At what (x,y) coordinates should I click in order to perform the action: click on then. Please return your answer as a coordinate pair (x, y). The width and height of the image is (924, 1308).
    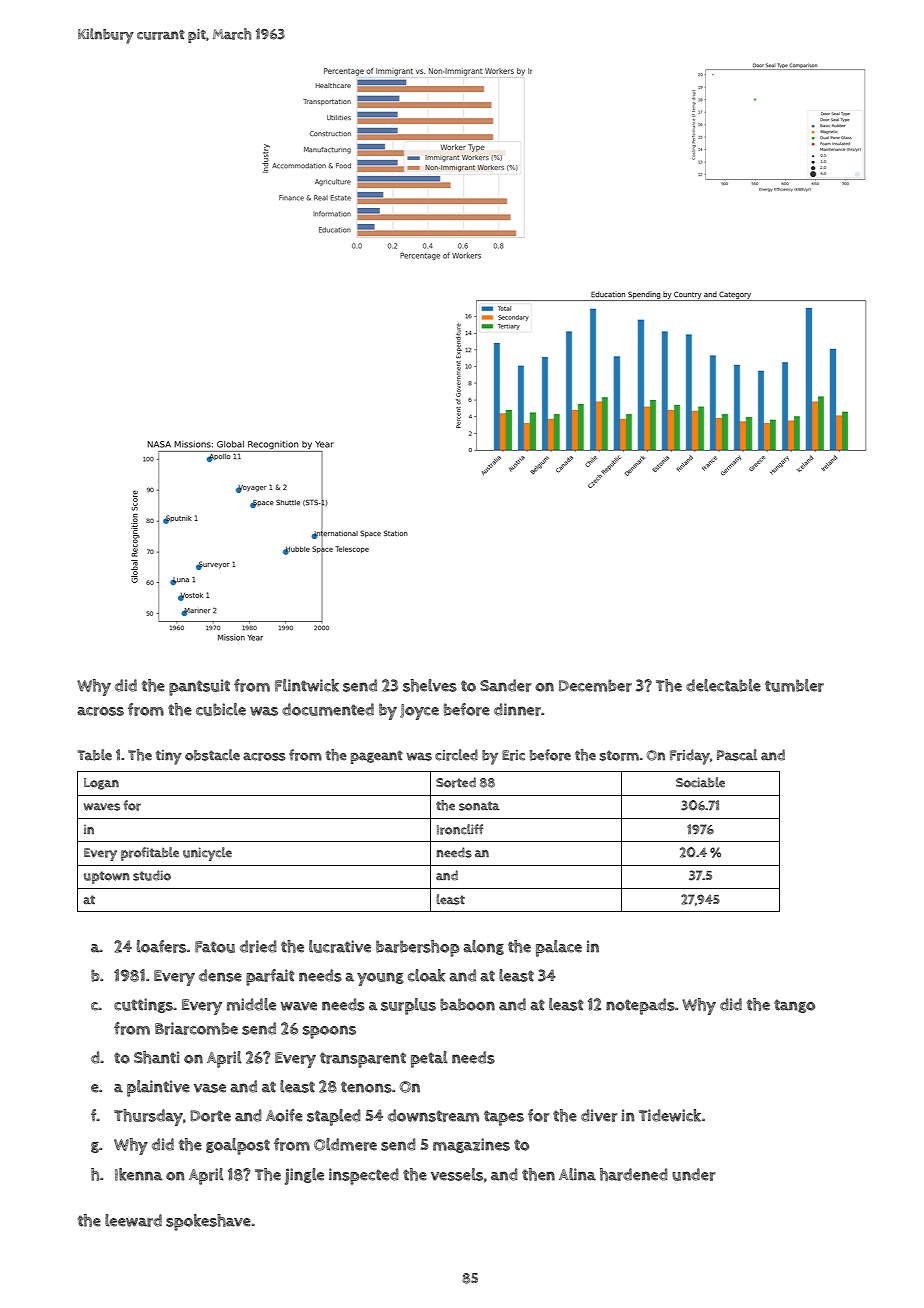
    Looking at the image, I should click on (538, 1174).
